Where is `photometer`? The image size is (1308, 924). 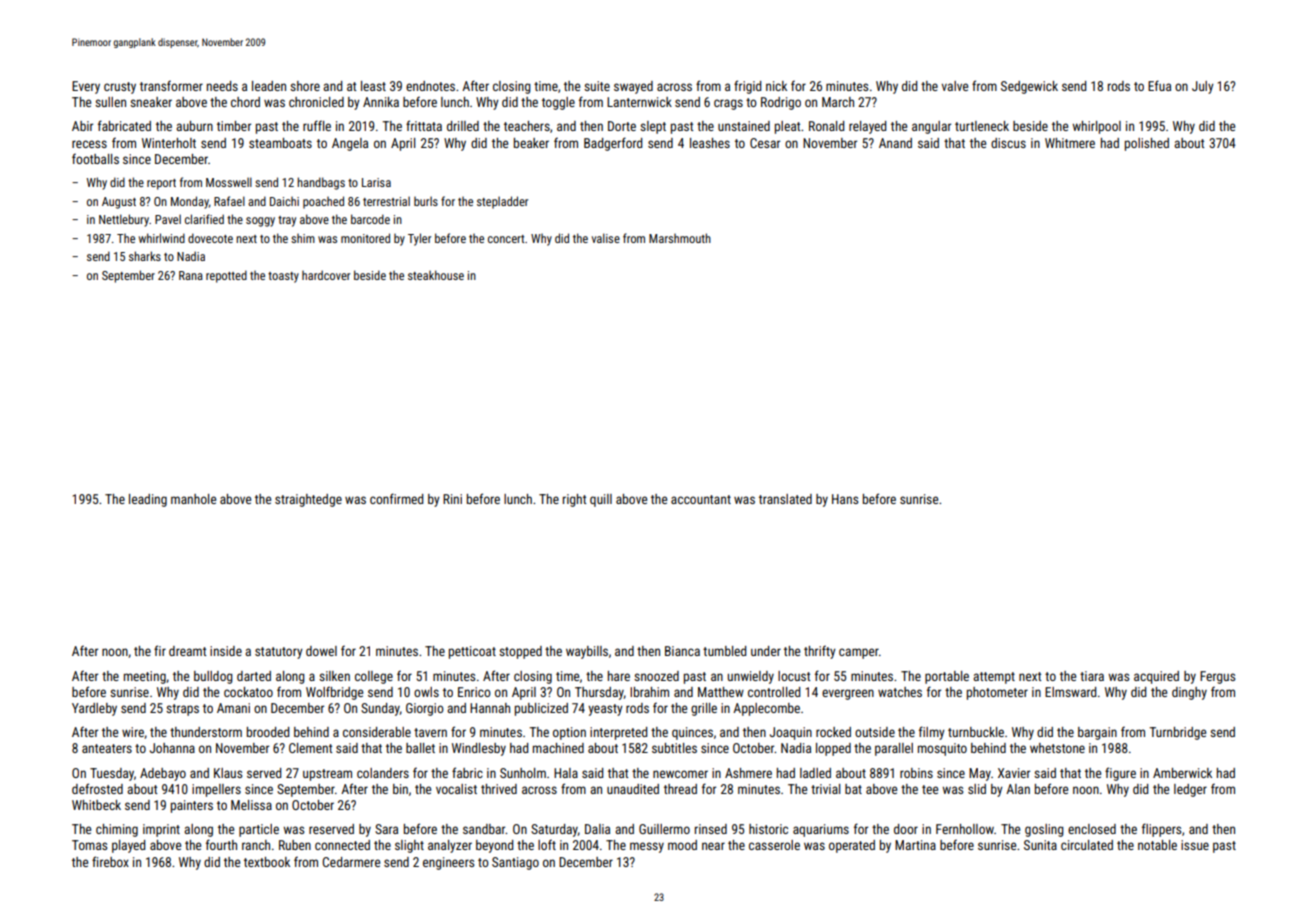
photometer is located at coordinates (997, 693).
